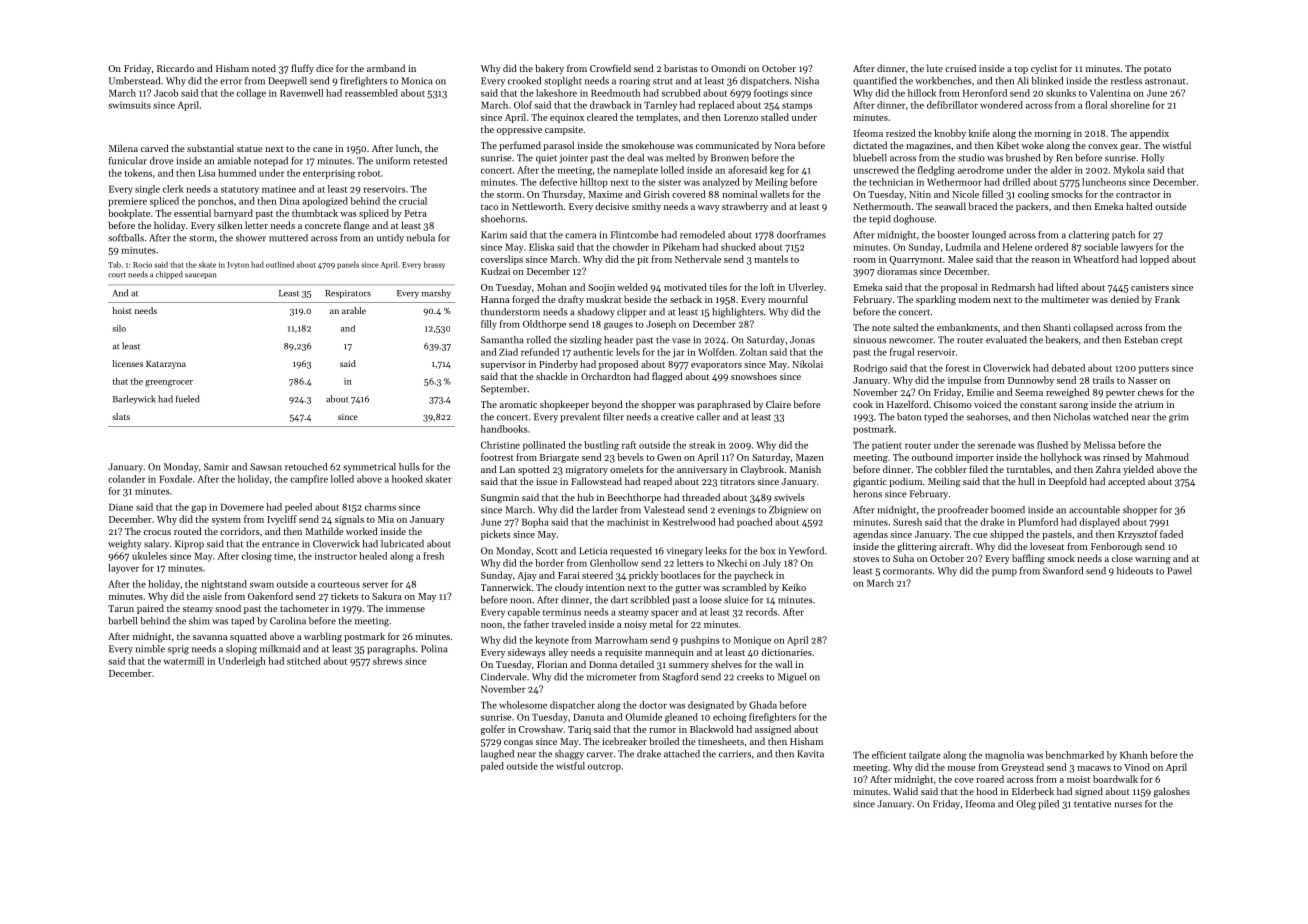 The width and height of the page is (1308, 924). Describe the element at coordinates (1154, 260) in the page. I see `lopped` at that location.
